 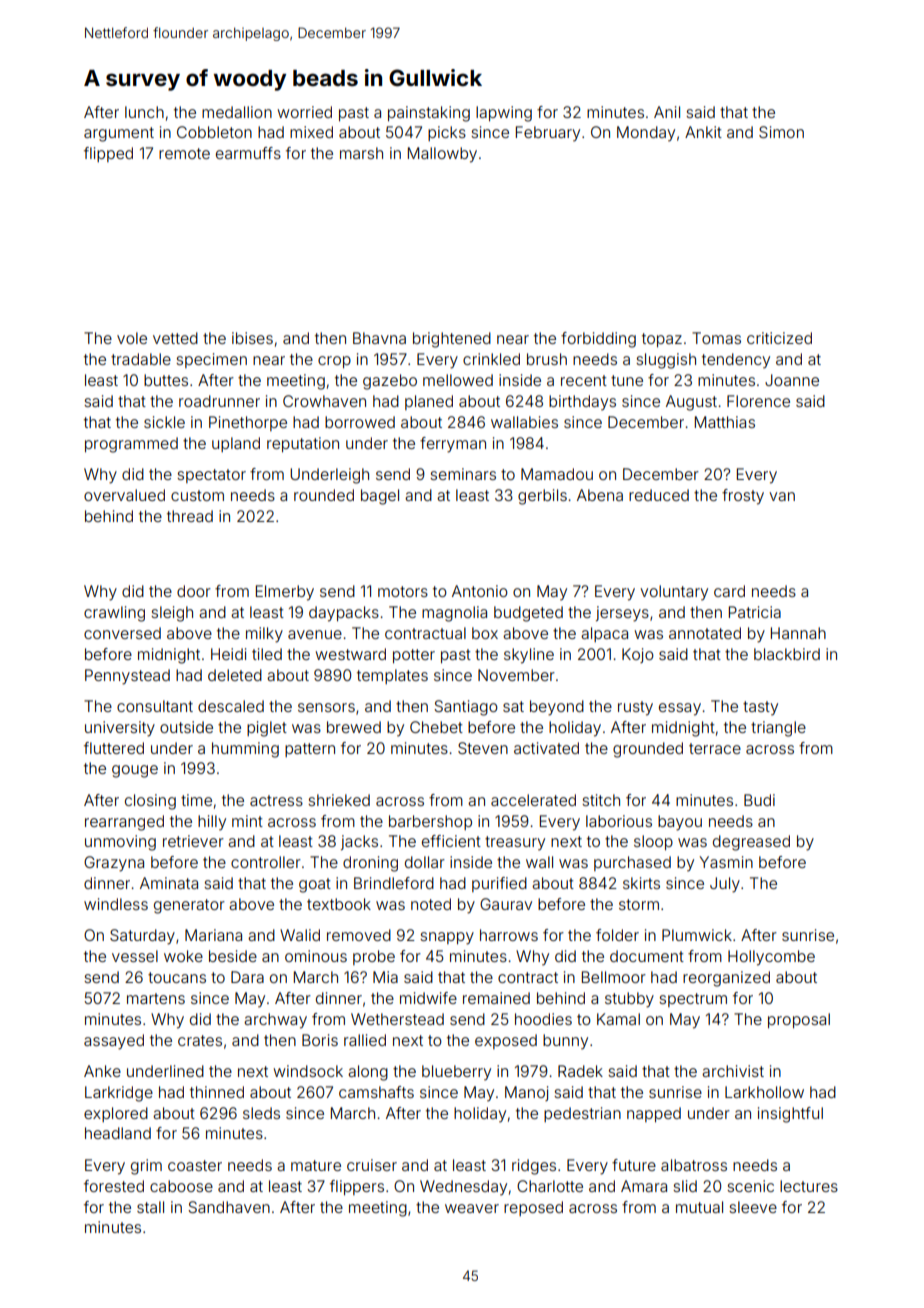 I want to click on closing, so click(x=150, y=802).
